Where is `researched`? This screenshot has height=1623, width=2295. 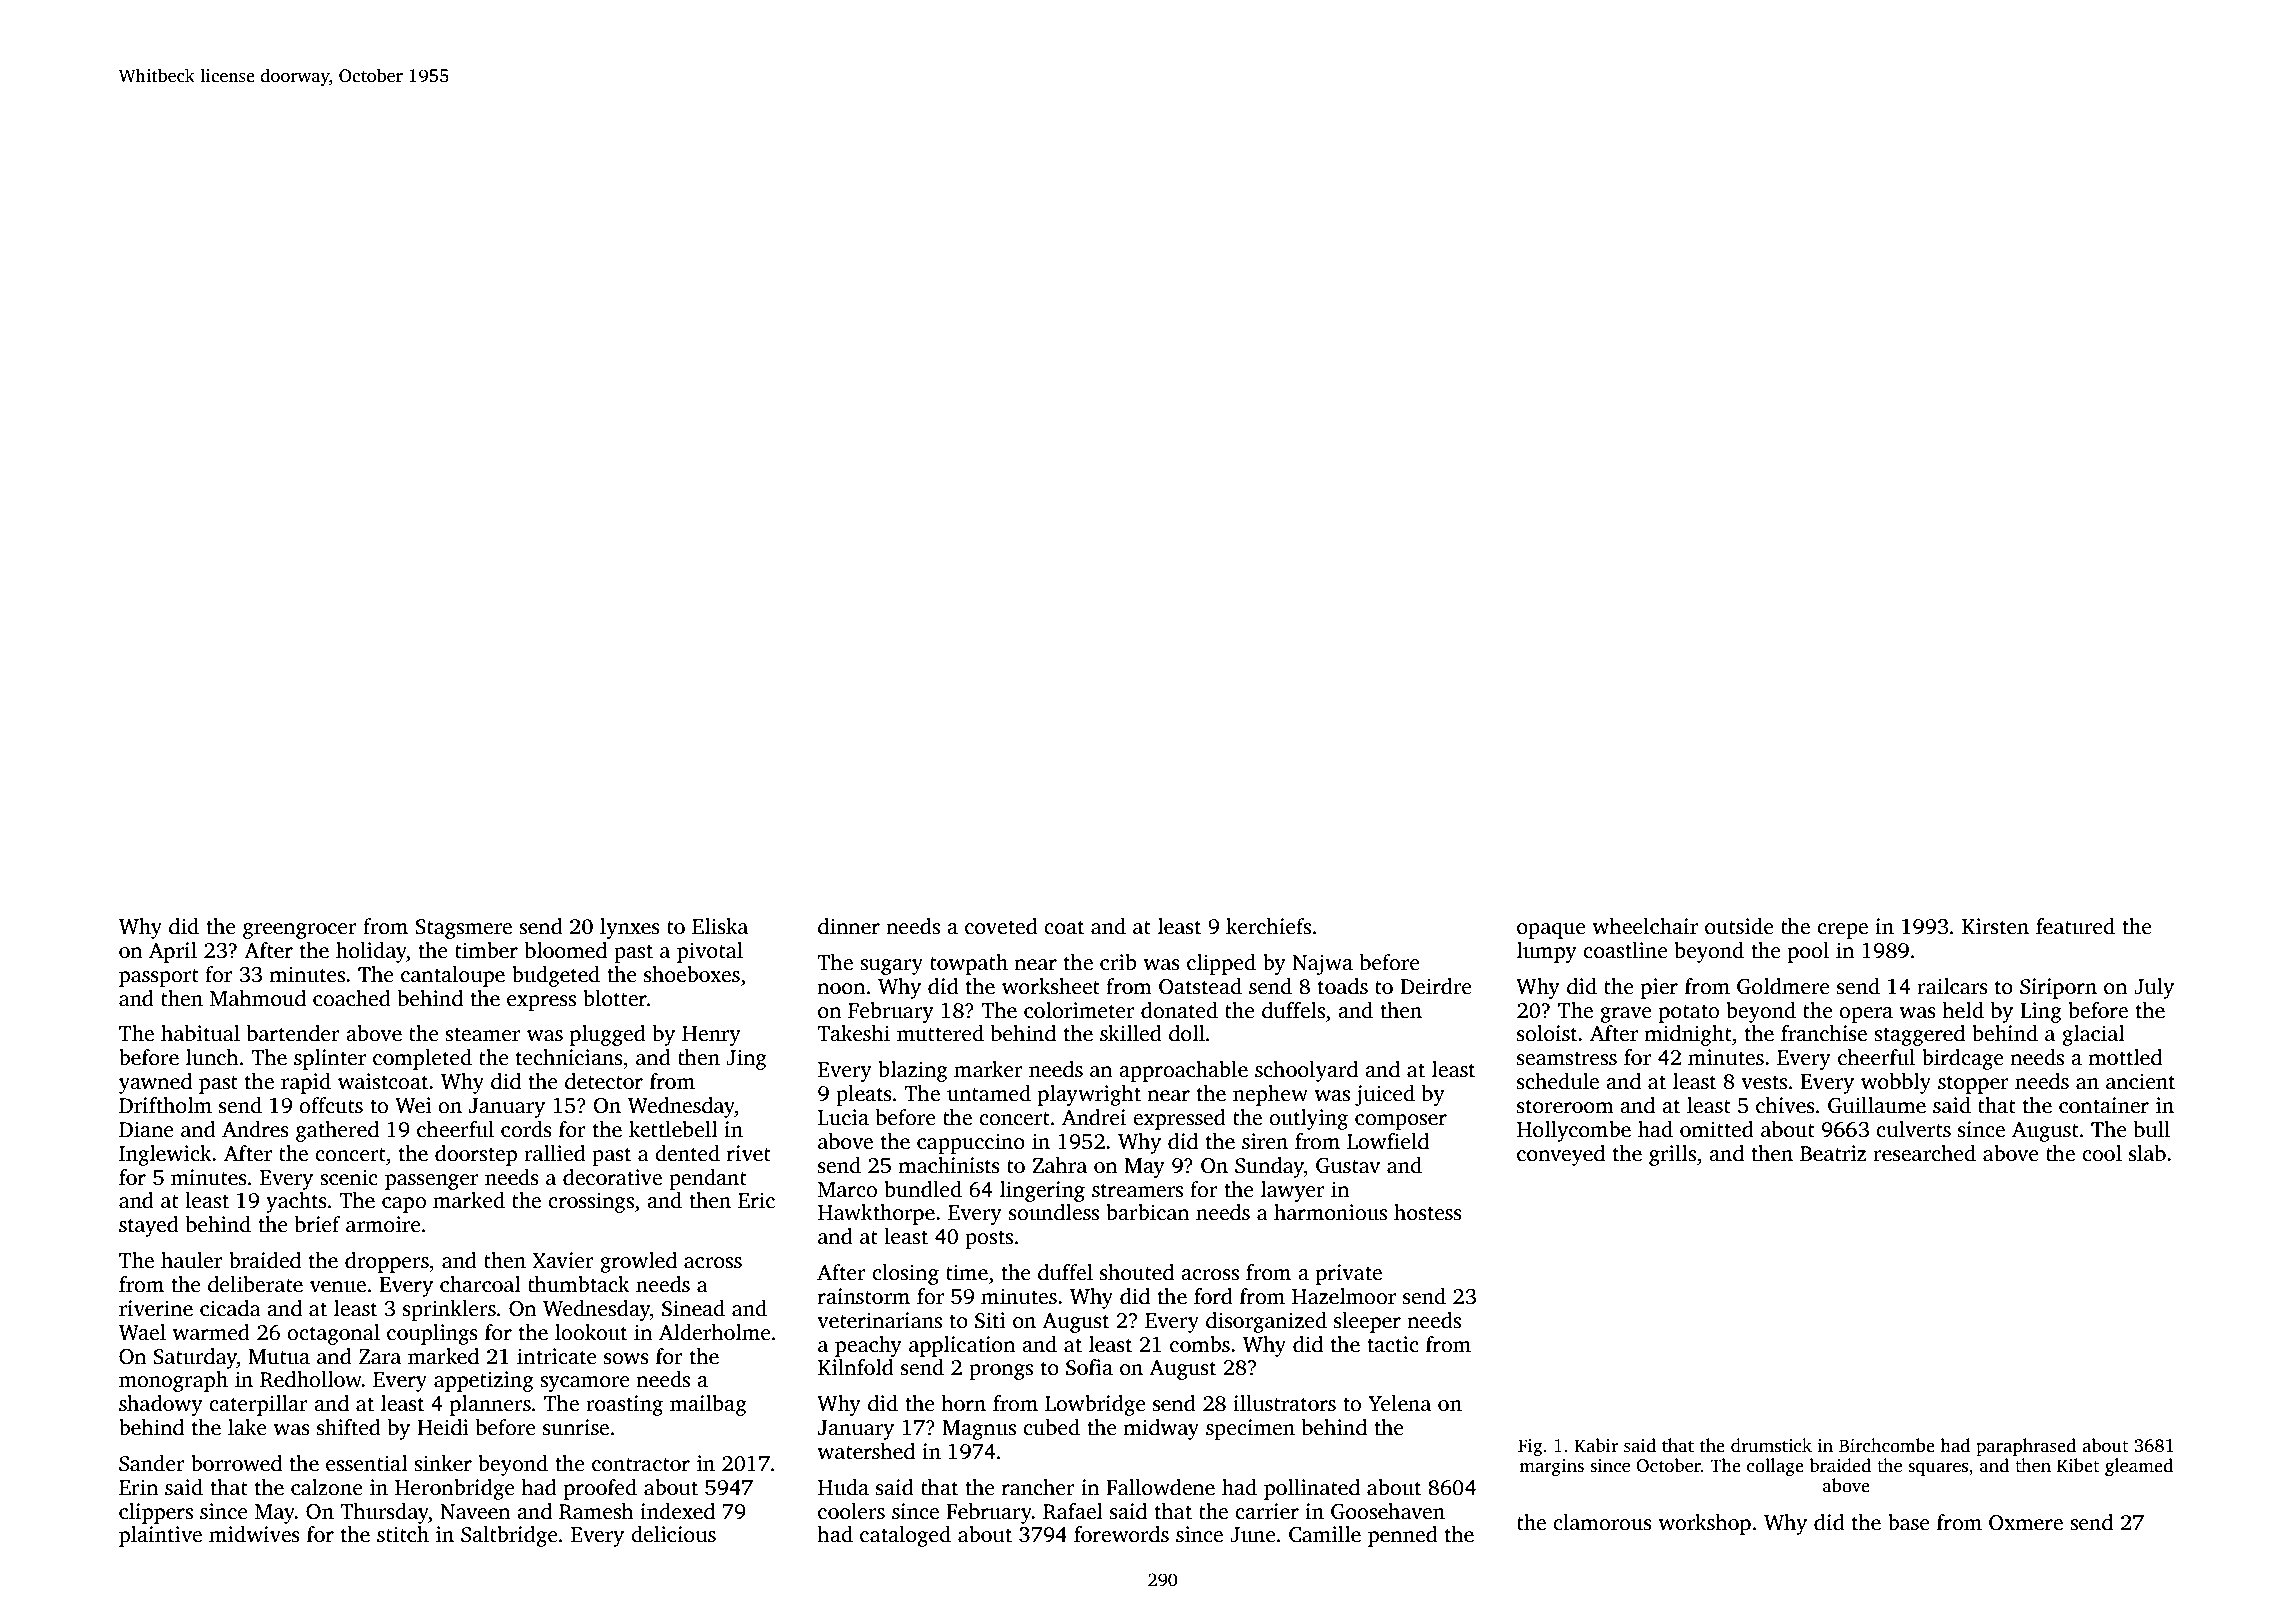 researched is located at coordinates (1924, 1153).
